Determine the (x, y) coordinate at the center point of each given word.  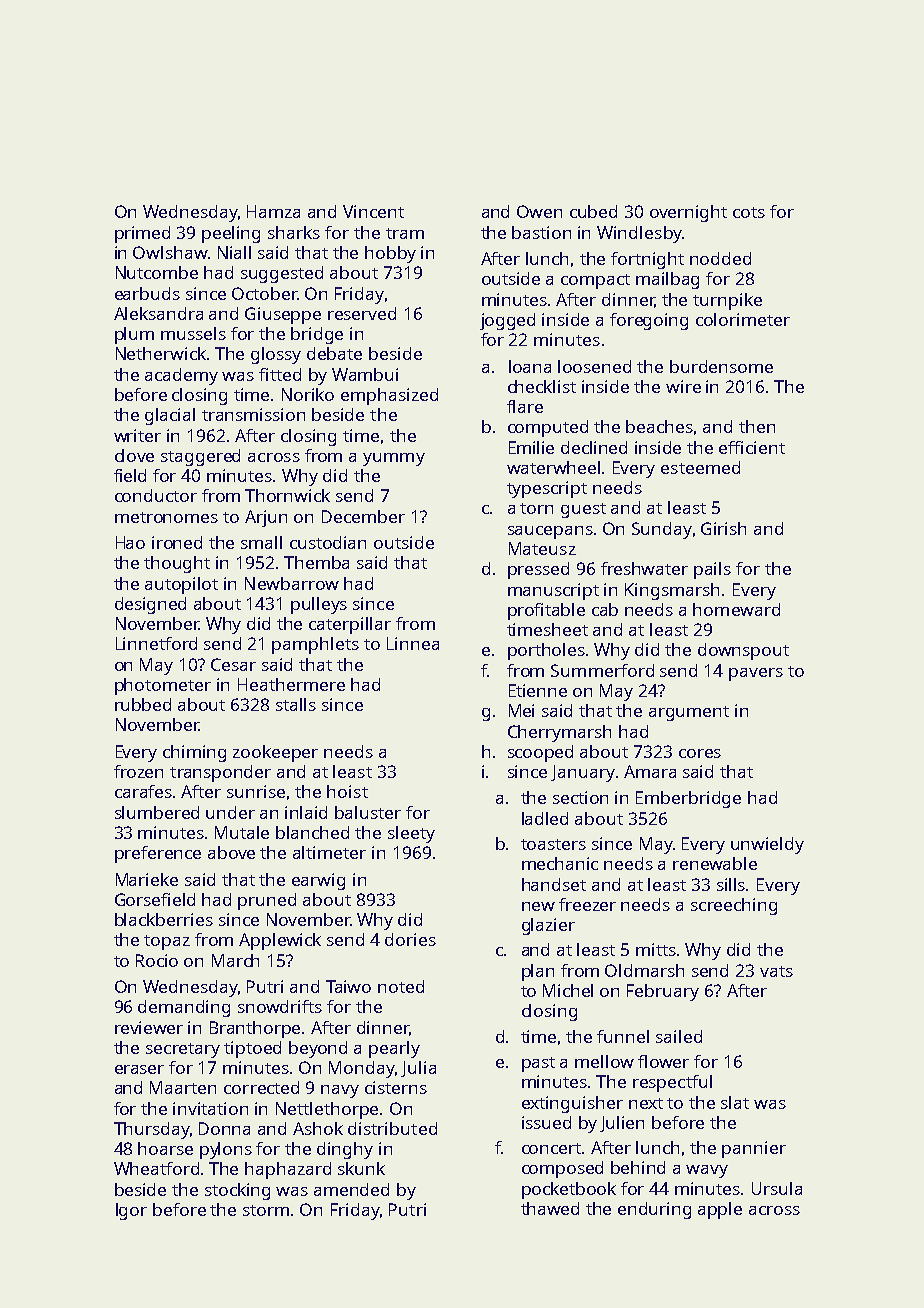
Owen (539, 211)
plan (538, 972)
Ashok (318, 1128)
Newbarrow (292, 583)
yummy (394, 459)
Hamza (273, 211)
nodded (720, 258)
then (757, 426)
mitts (656, 949)
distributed (392, 1128)
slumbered (157, 812)
